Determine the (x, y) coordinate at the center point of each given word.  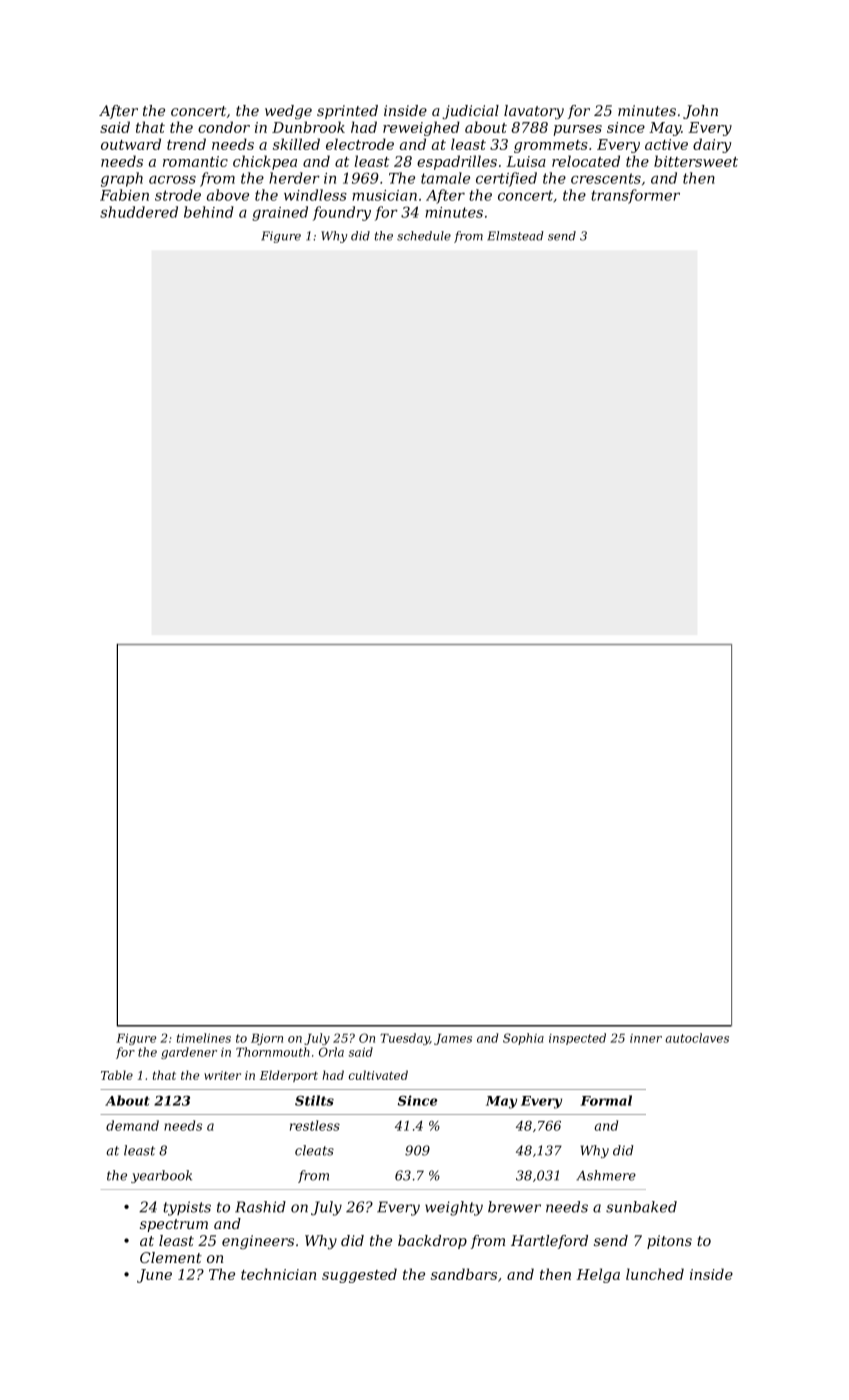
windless (315, 195)
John (700, 112)
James (453, 1039)
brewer (514, 1207)
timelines (204, 1038)
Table (117, 1075)
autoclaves (697, 1038)
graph (122, 179)
